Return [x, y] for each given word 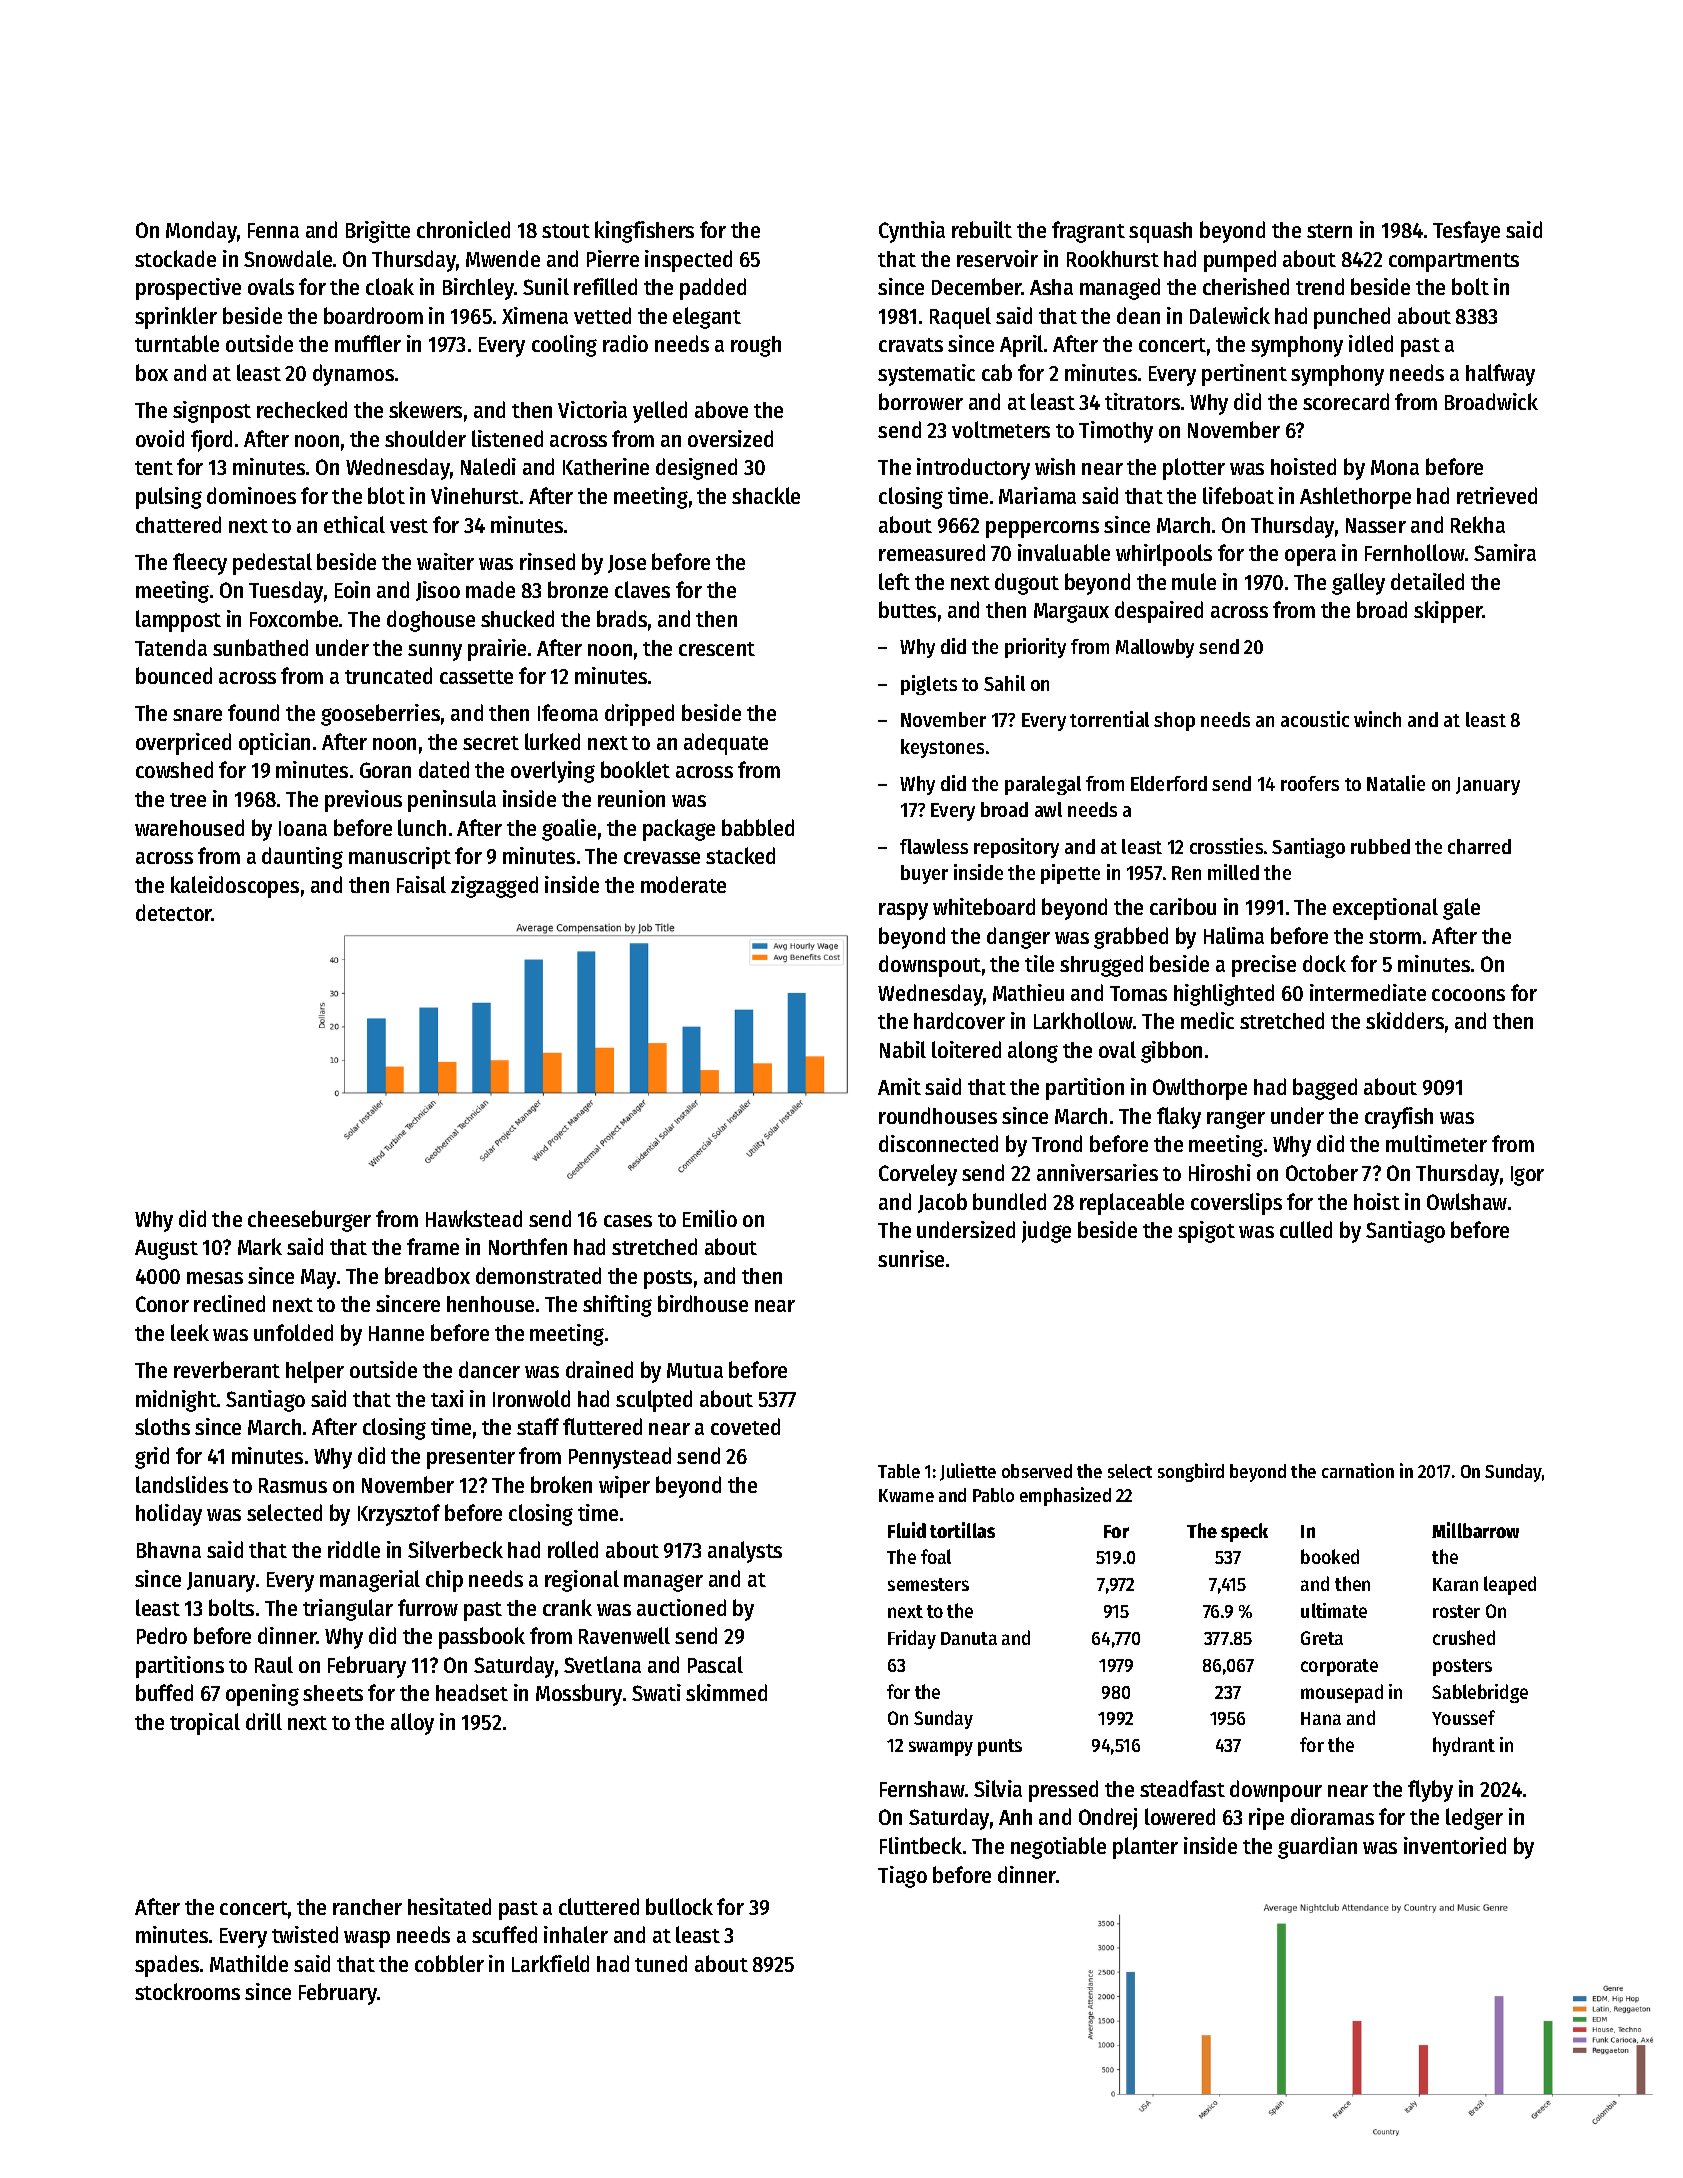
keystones [942, 748]
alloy [412, 1724]
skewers [425, 409]
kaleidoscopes [235, 887]
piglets [929, 685]
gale [1461, 909]
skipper [1448, 612]
